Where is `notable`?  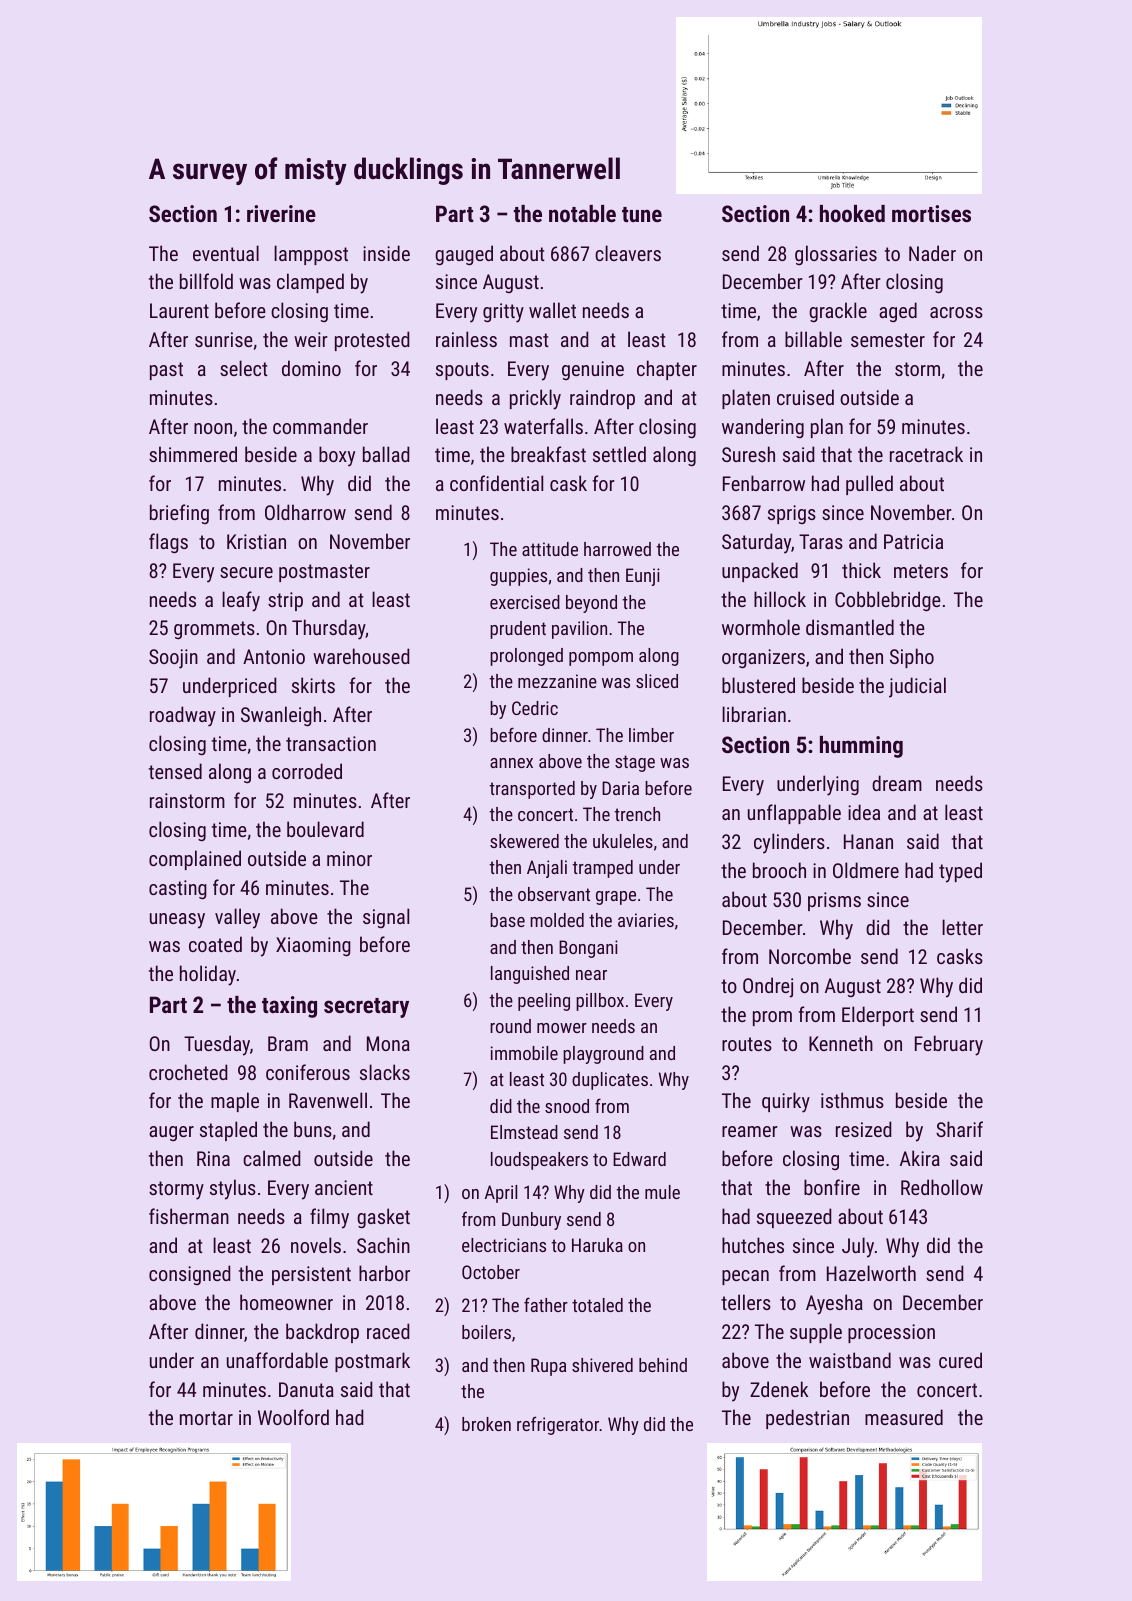
notable is located at coordinates (582, 213).
